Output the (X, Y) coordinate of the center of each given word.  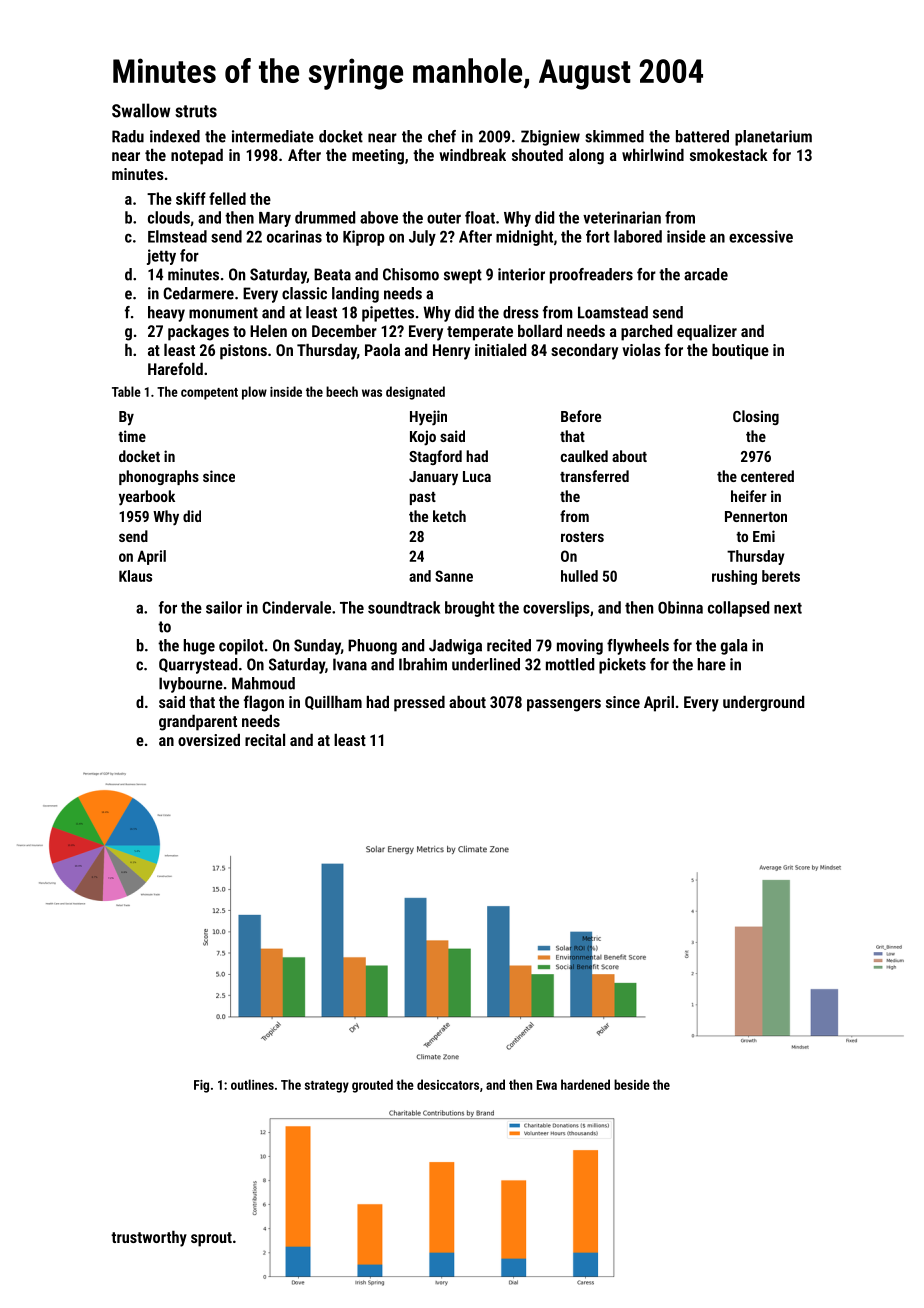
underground (763, 704)
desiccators (448, 1084)
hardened (585, 1084)
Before (581, 416)
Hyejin (428, 418)
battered (702, 136)
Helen (268, 331)
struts (196, 111)
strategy (327, 1087)
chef (442, 136)
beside (632, 1084)
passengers (564, 705)
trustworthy (149, 1239)
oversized (209, 740)
